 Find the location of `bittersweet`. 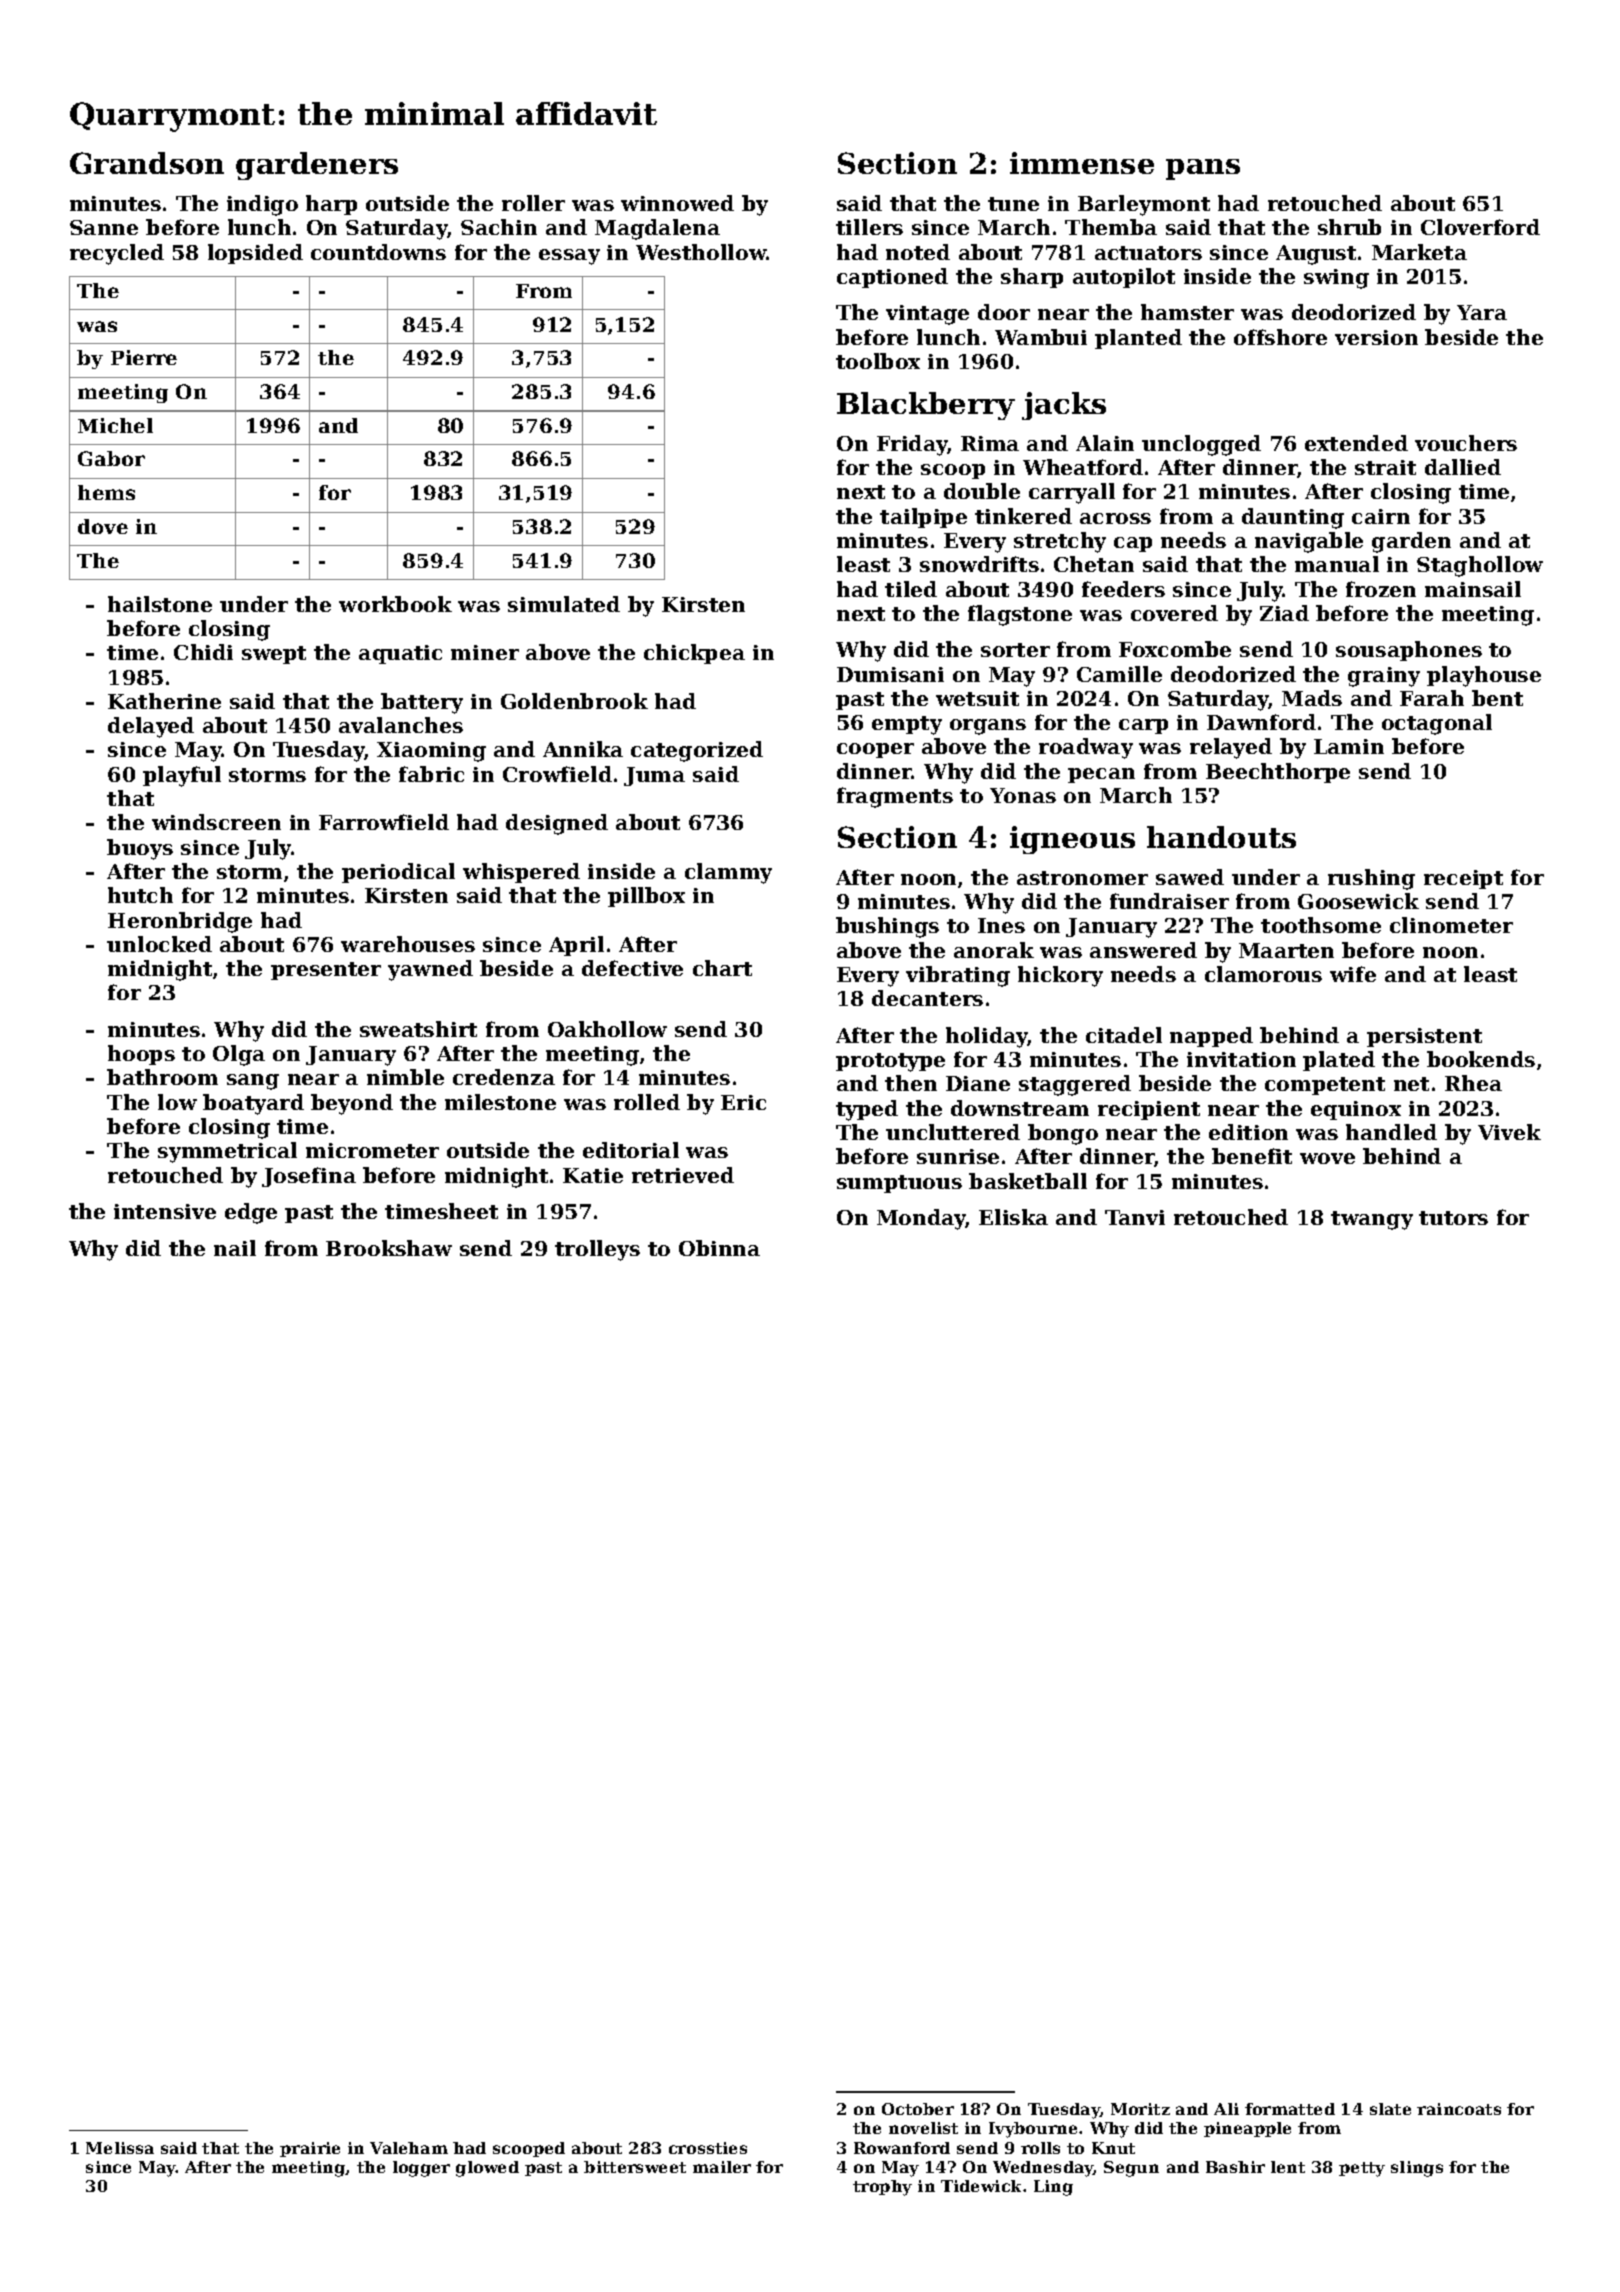

bittersweet is located at coordinates (635, 2167).
